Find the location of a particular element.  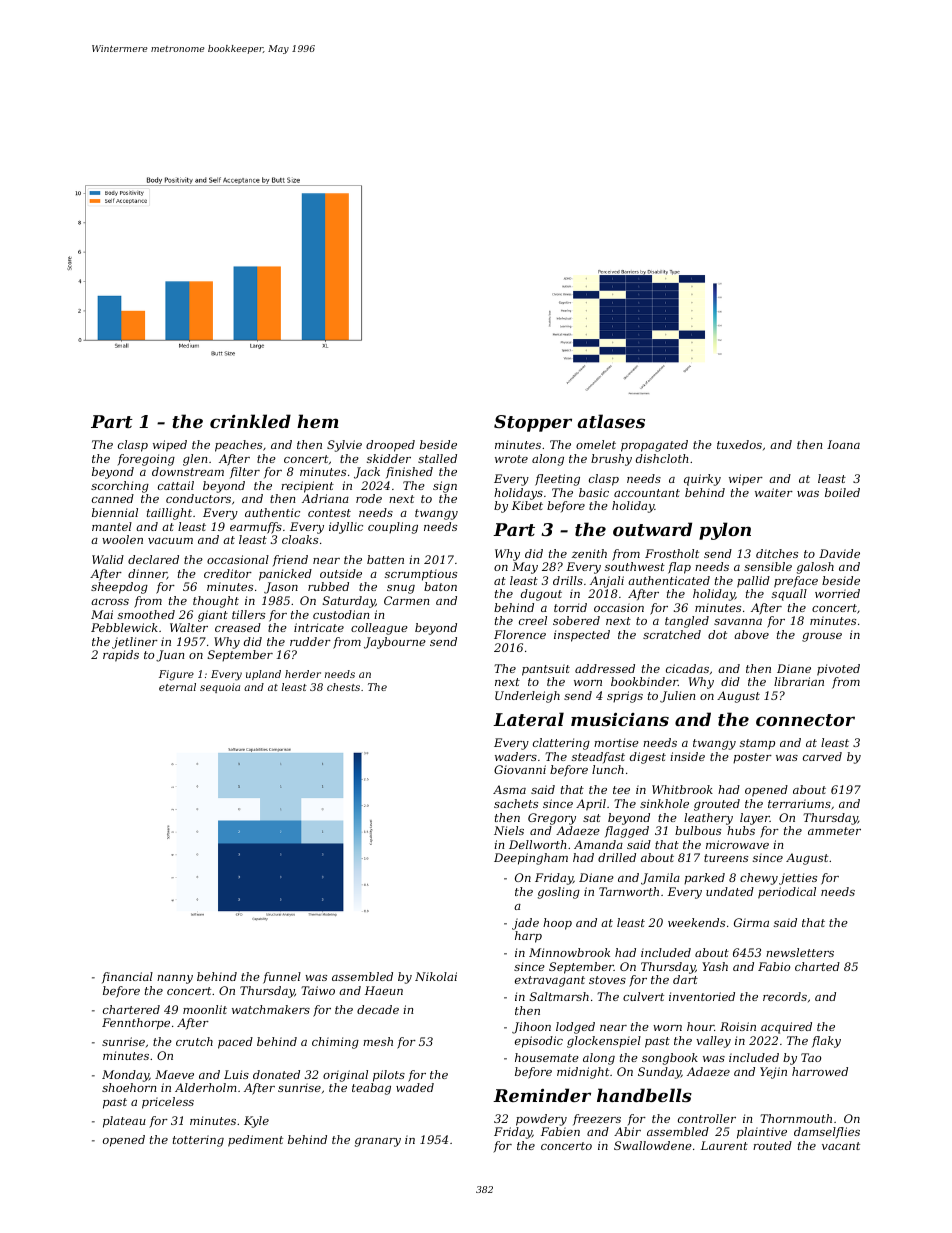

Asma is located at coordinates (509, 789).
